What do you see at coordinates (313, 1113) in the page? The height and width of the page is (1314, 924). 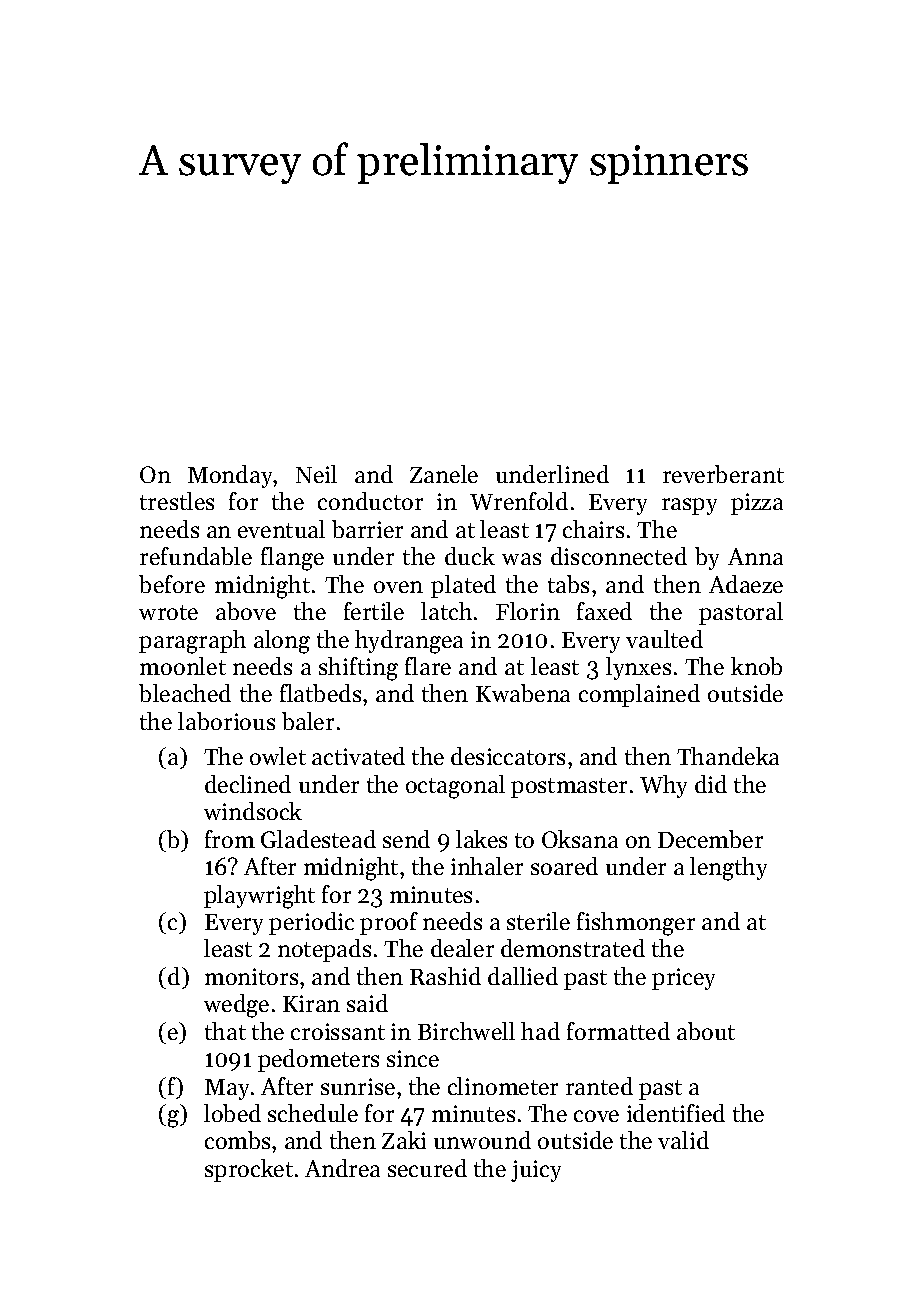 I see `schedule` at bounding box center [313, 1113].
